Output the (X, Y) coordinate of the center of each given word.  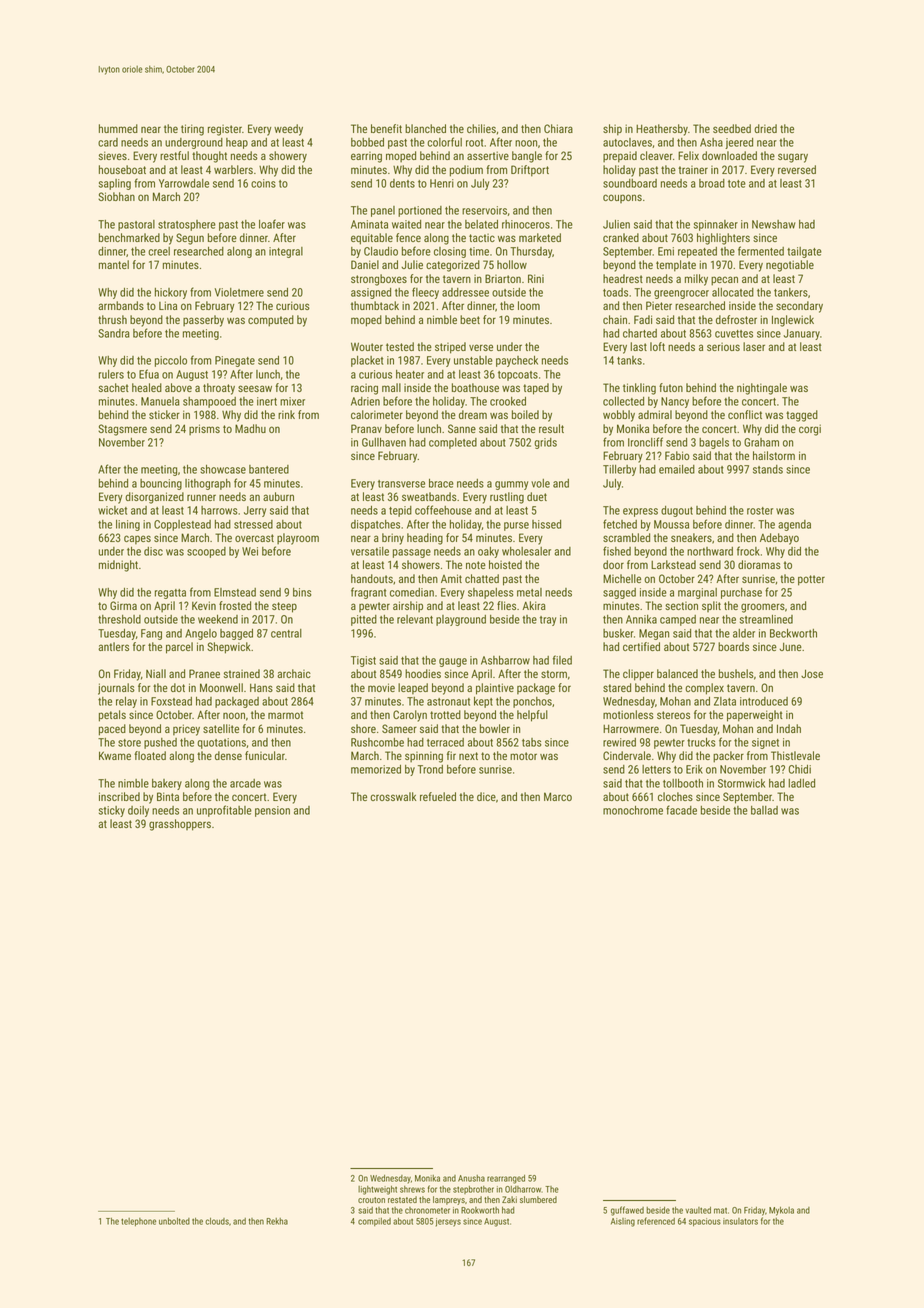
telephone (138, 1222)
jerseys (448, 1222)
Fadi (643, 319)
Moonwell (221, 687)
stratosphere (187, 225)
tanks (629, 360)
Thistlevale (795, 755)
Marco (558, 796)
